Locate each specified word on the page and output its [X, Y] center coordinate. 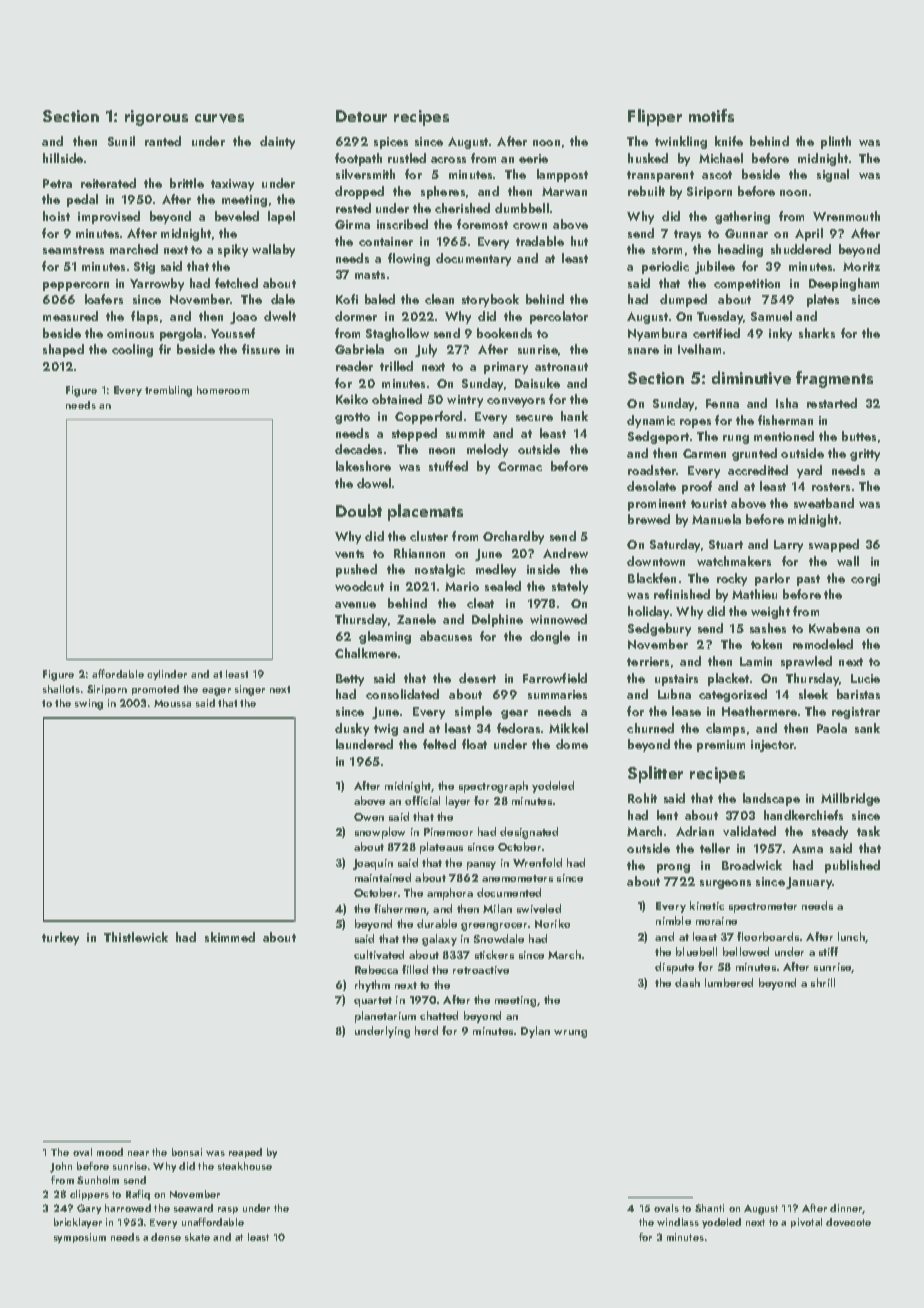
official [422, 800]
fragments [834, 379]
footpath [358, 159]
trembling [168, 391]
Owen [369, 817]
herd [426, 1030]
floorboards [768, 936]
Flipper [655, 117]
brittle [187, 183]
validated [749, 831]
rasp [228, 1210]
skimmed [230, 937]
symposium [80, 1238]
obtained [397, 399]
